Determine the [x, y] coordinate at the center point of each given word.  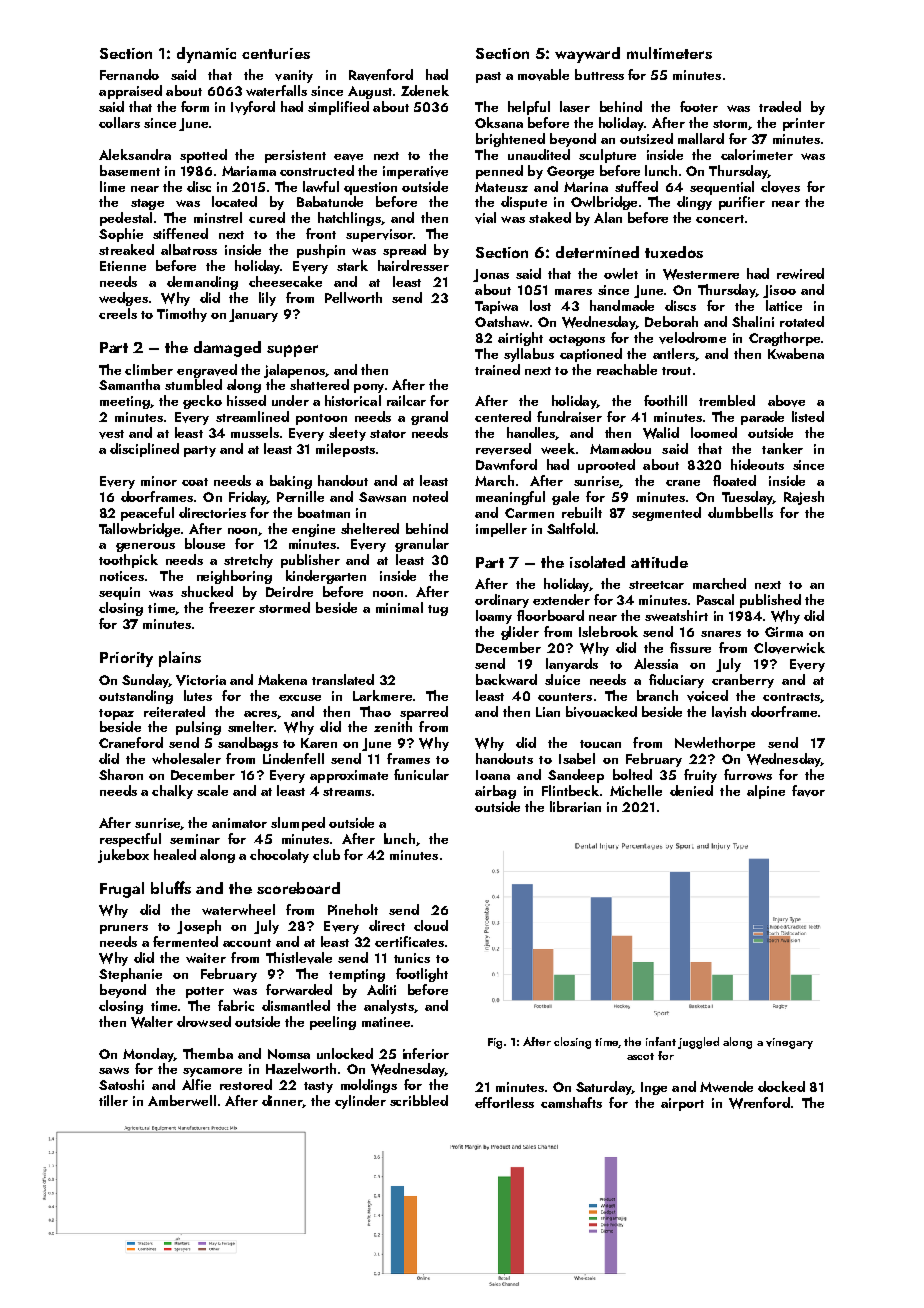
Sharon [121, 774]
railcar [406, 400]
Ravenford [381, 75]
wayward [587, 55]
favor [808, 791]
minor [159, 481]
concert [720, 219]
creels [118, 313]
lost [540, 305]
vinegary [789, 1043]
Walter [152, 1022]
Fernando [129, 74]
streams [347, 792]
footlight [422, 975]
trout [676, 371]
